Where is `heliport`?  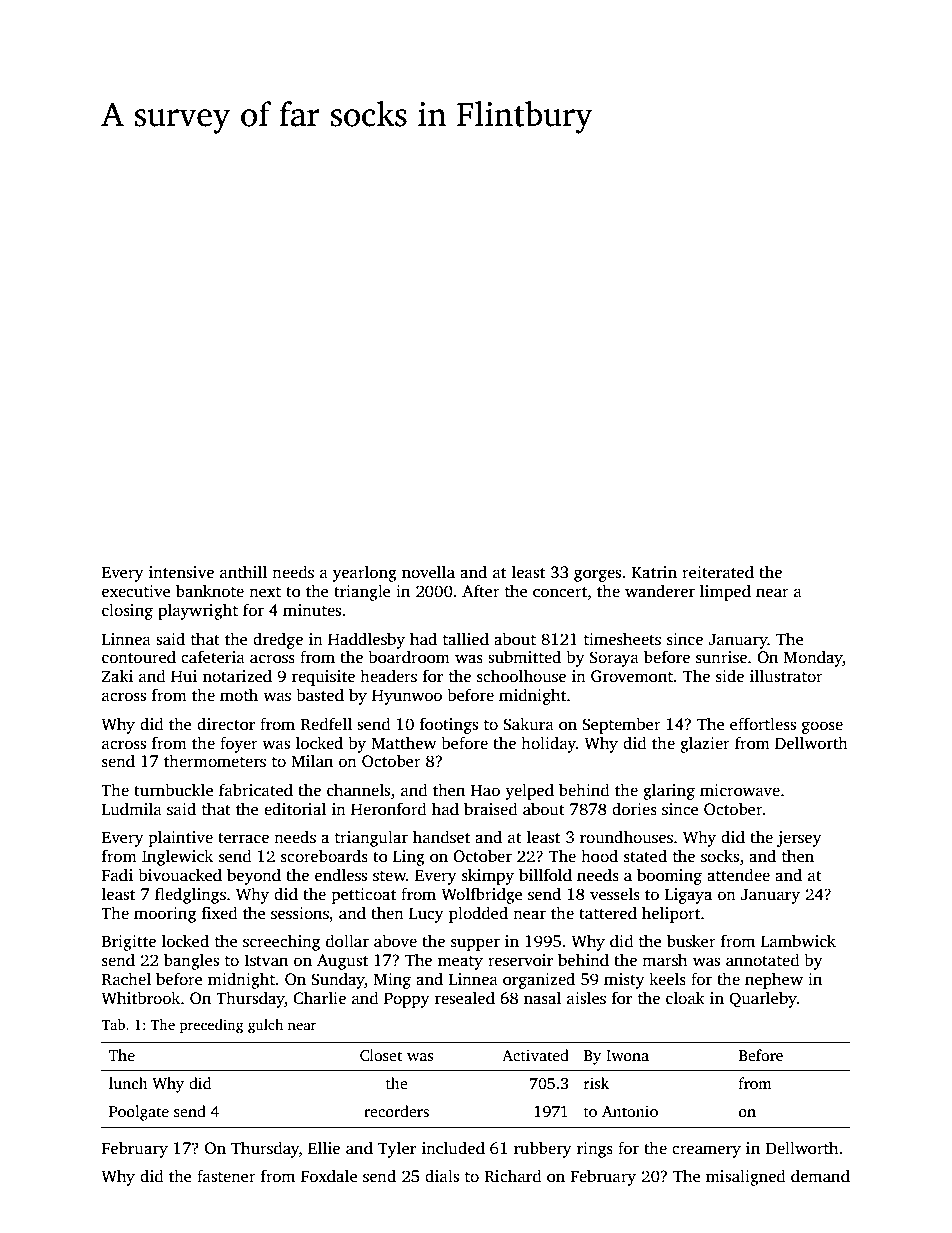
heliport is located at coordinates (671, 914).
